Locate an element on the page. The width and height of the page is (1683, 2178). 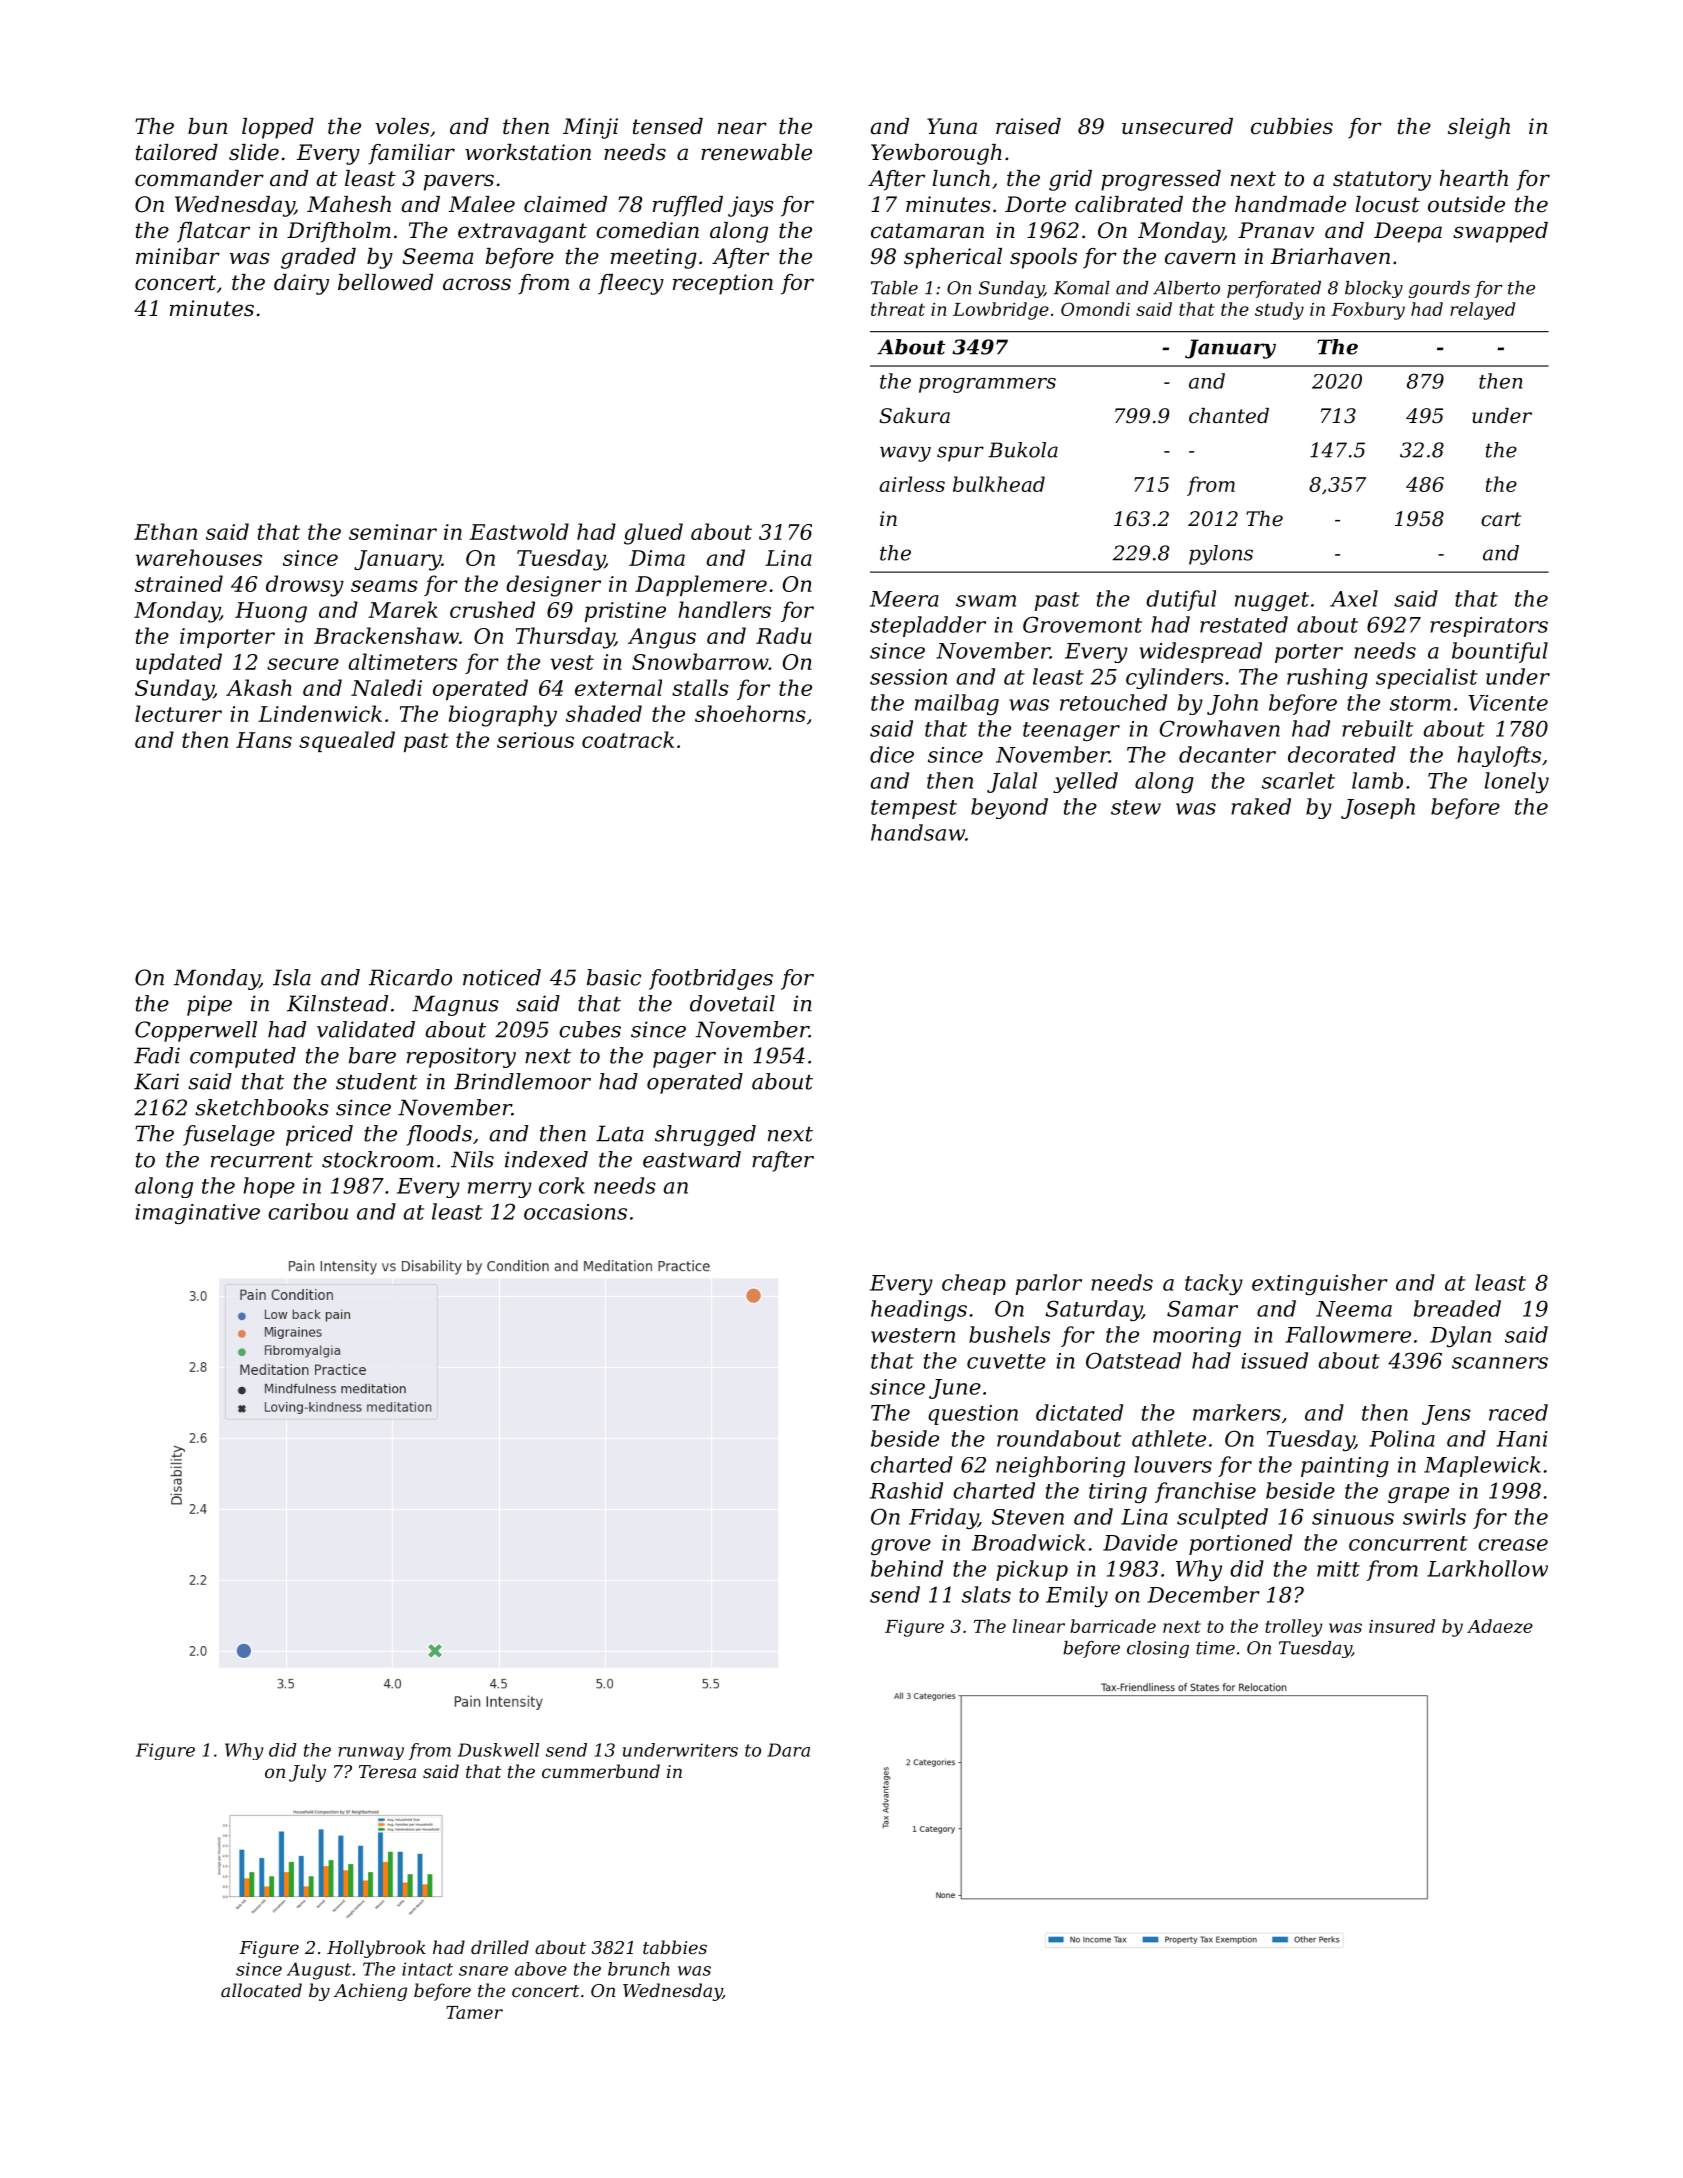
Samar is located at coordinates (1202, 1308).
